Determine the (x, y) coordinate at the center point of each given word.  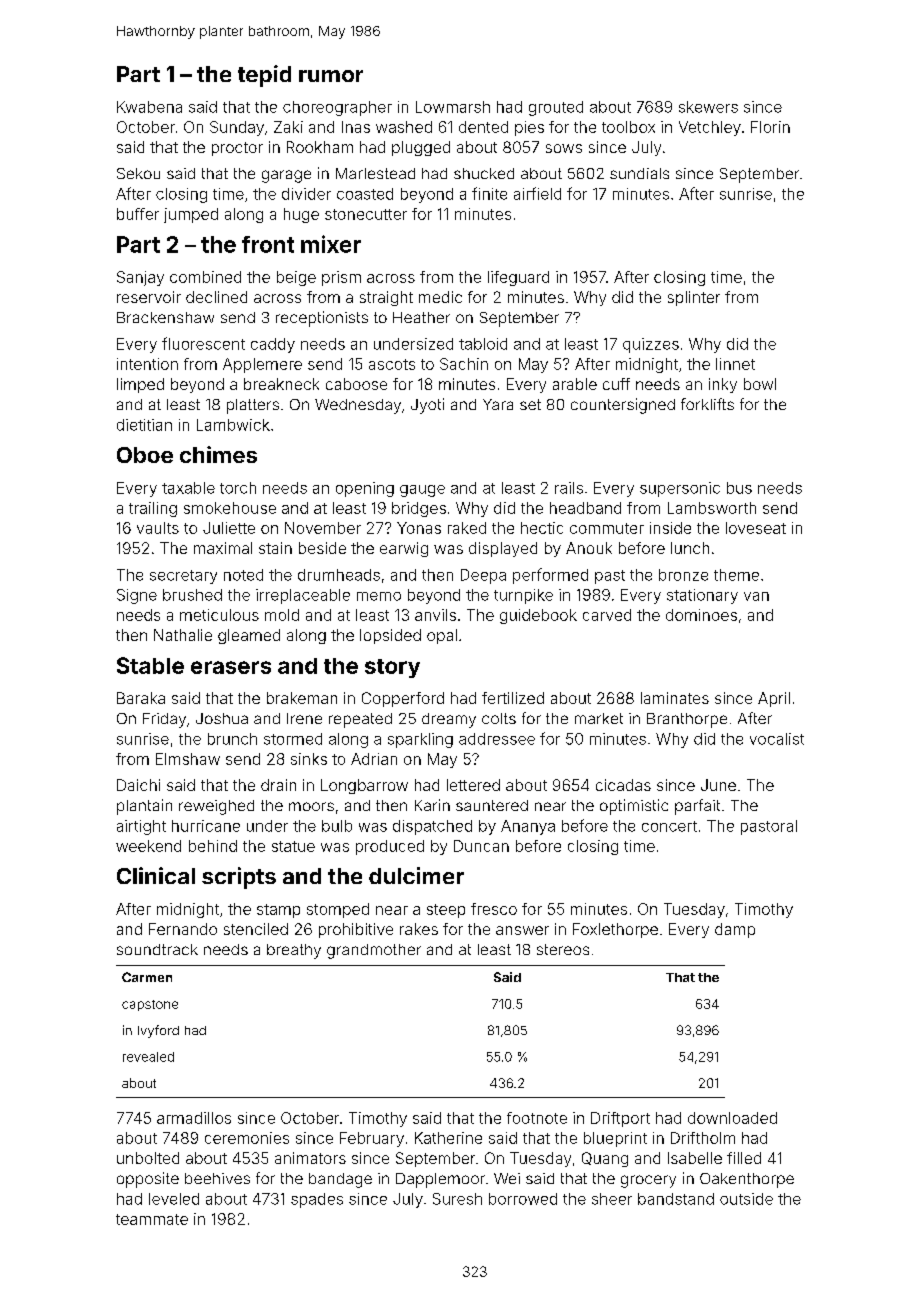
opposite (148, 1180)
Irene (304, 718)
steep (446, 911)
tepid (264, 76)
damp (735, 930)
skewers (708, 107)
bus (739, 488)
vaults (158, 528)
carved (607, 615)
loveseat (756, 528)
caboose (356, 384)
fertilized (513, 698)
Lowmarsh (453, 107)
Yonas (419, 528)
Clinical (156, 875)
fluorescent (203, 343)
